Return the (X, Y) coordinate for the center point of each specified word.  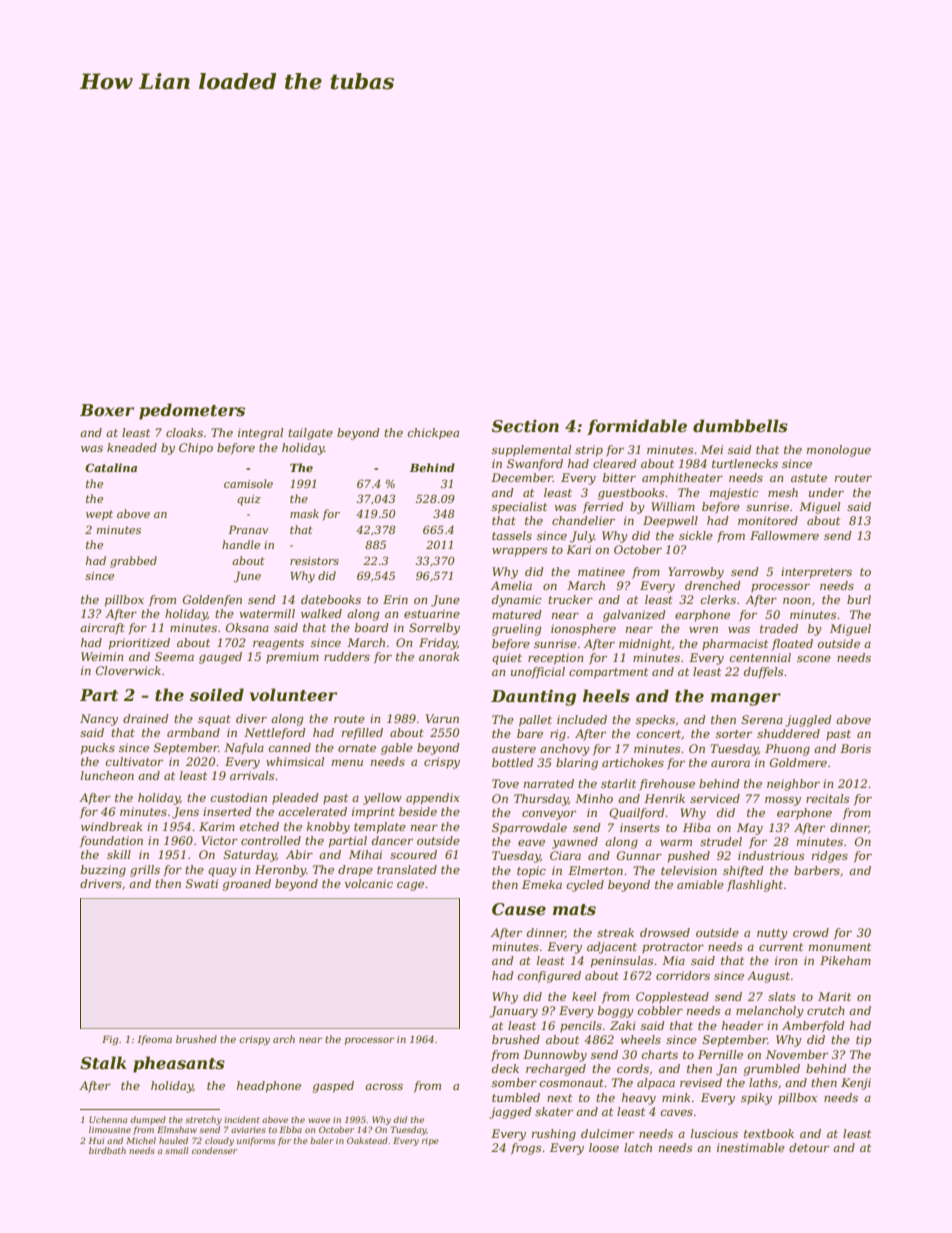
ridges (830, 857)
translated (407, 869)
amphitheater (682, 479)
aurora (730, 764)
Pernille (720, 1054)
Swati (202, 883)
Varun (442, 718)
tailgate (310, 434)
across (384, 1087)
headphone (269, 1087)
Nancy (99, 720)
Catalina (111, 467)
